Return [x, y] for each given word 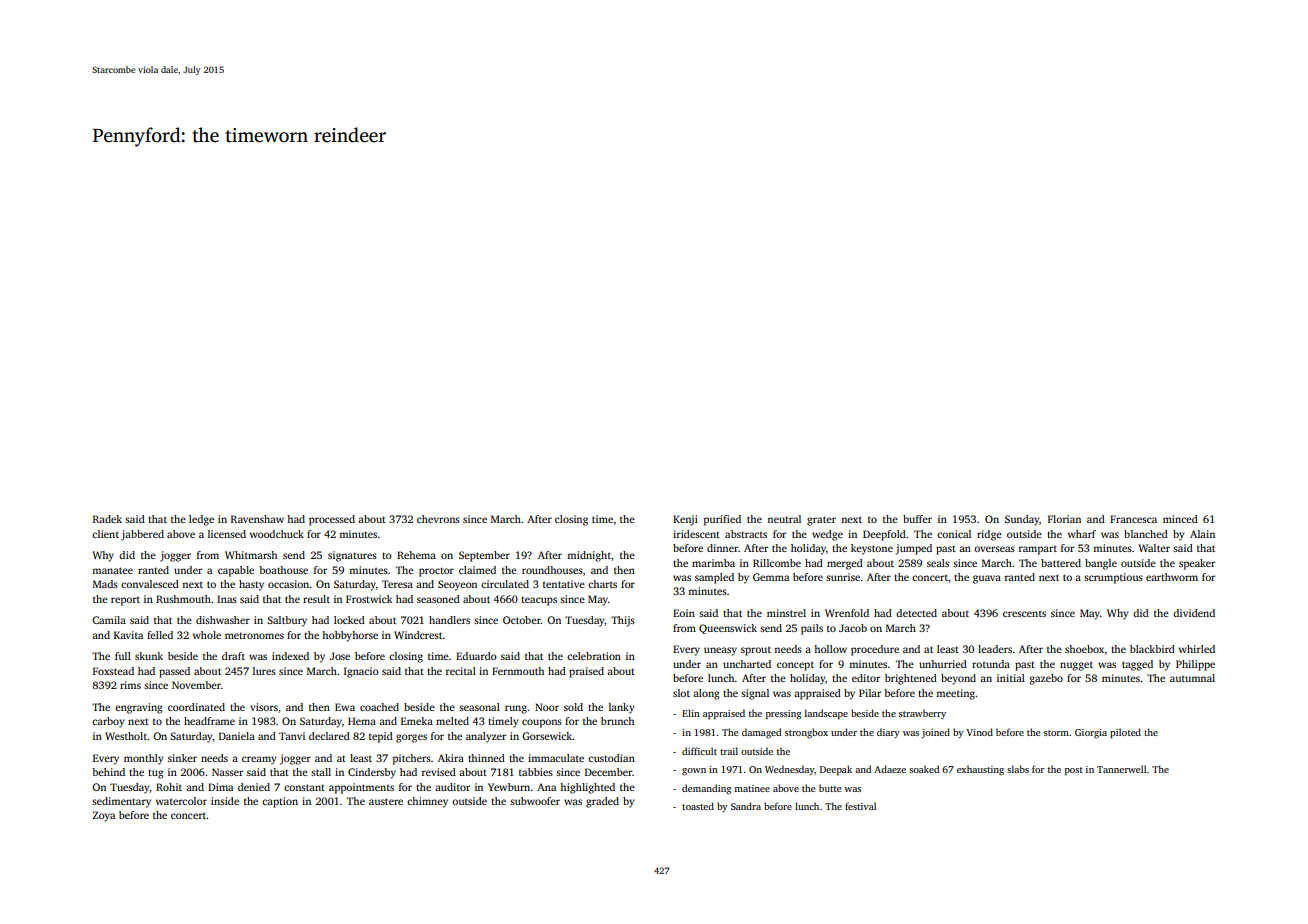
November [196, 685]
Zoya [104, 816]
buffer [917, 519]
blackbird [1152, 649]
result [316, 599]
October [522, 620]
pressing [783, 715]
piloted [1125, 733]
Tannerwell [1121, 769]
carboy [108, 722]
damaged [761, 733]
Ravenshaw [257, 519]
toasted [698, 806]
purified [722, 520]
